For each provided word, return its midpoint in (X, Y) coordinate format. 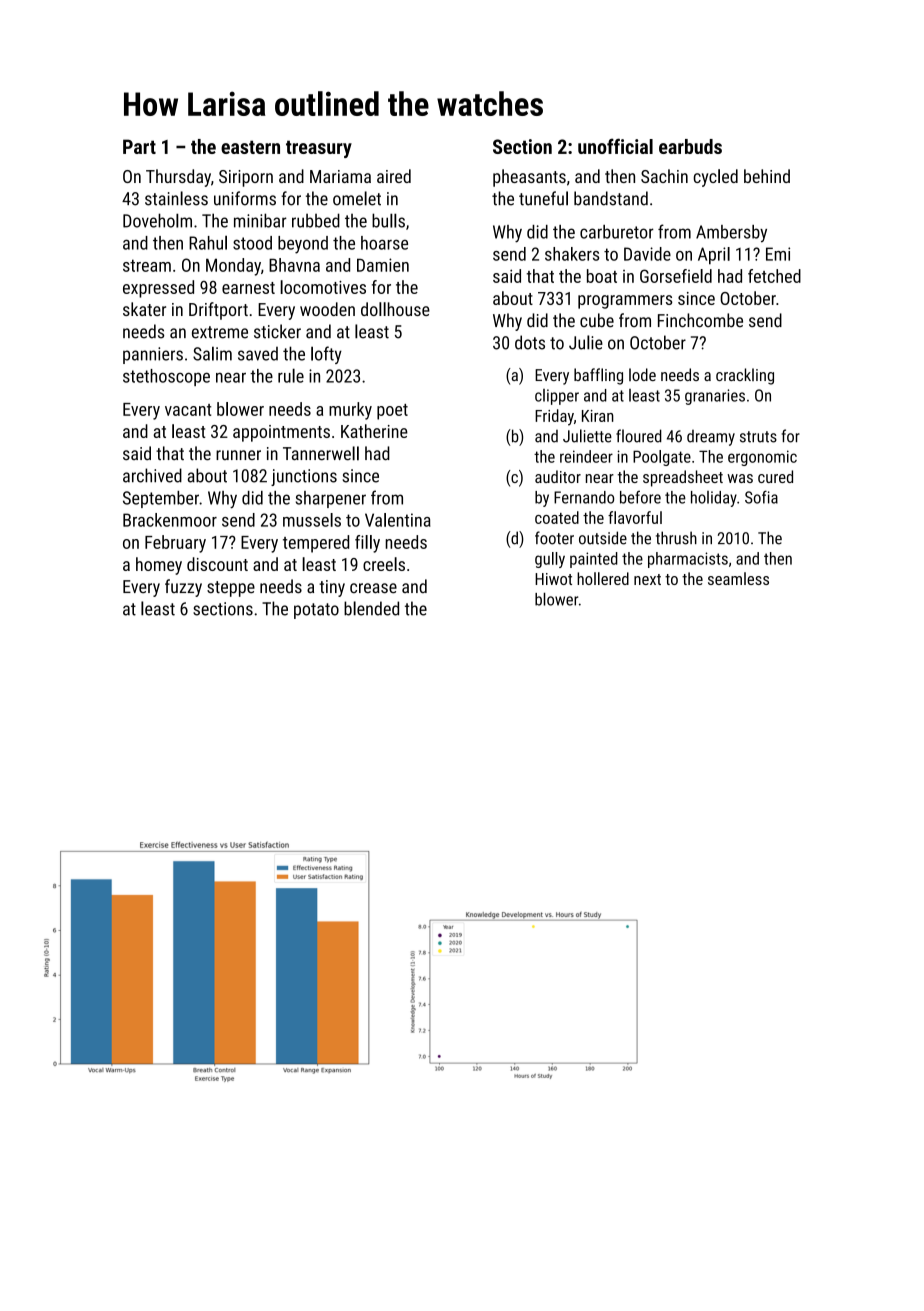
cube (597, 320)
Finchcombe (700, 320)
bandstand (611, 198)
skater (144, 309)
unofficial (615, 146)
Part (139, 146)
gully (550, 560)
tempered (316, 544)
